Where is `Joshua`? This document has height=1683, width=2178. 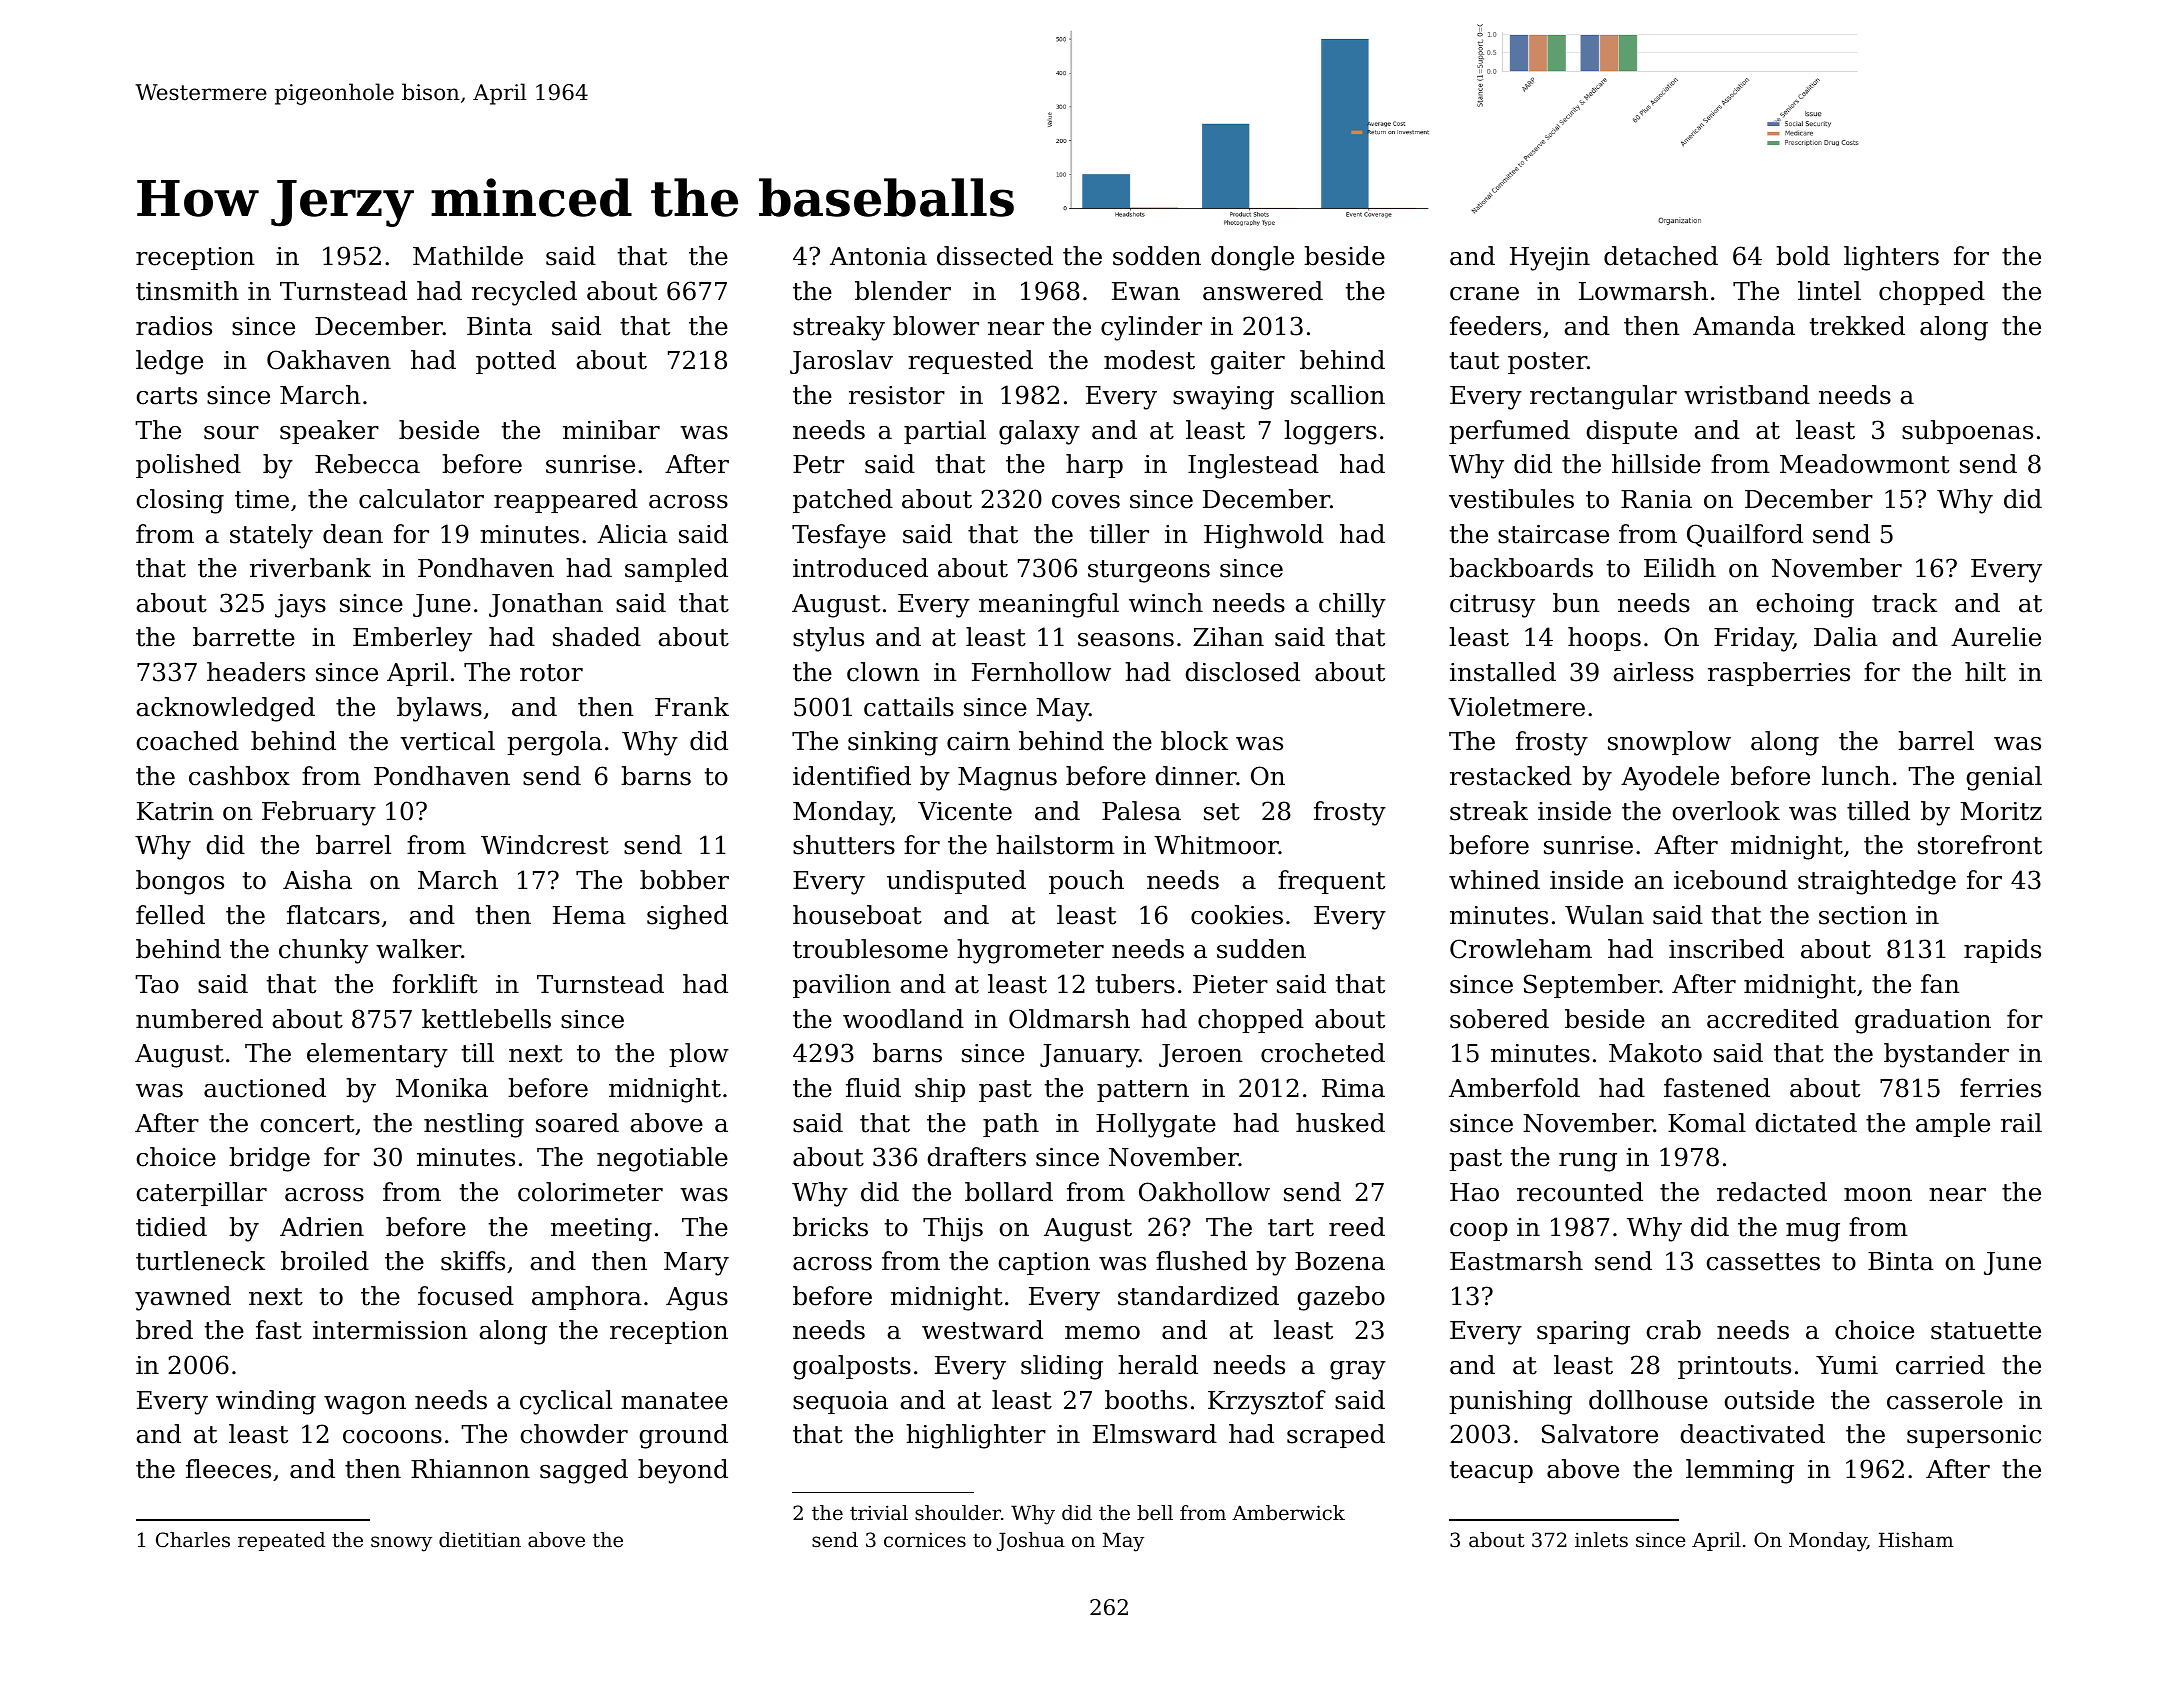 Joshua is located at coordinates (1031, 1541).
